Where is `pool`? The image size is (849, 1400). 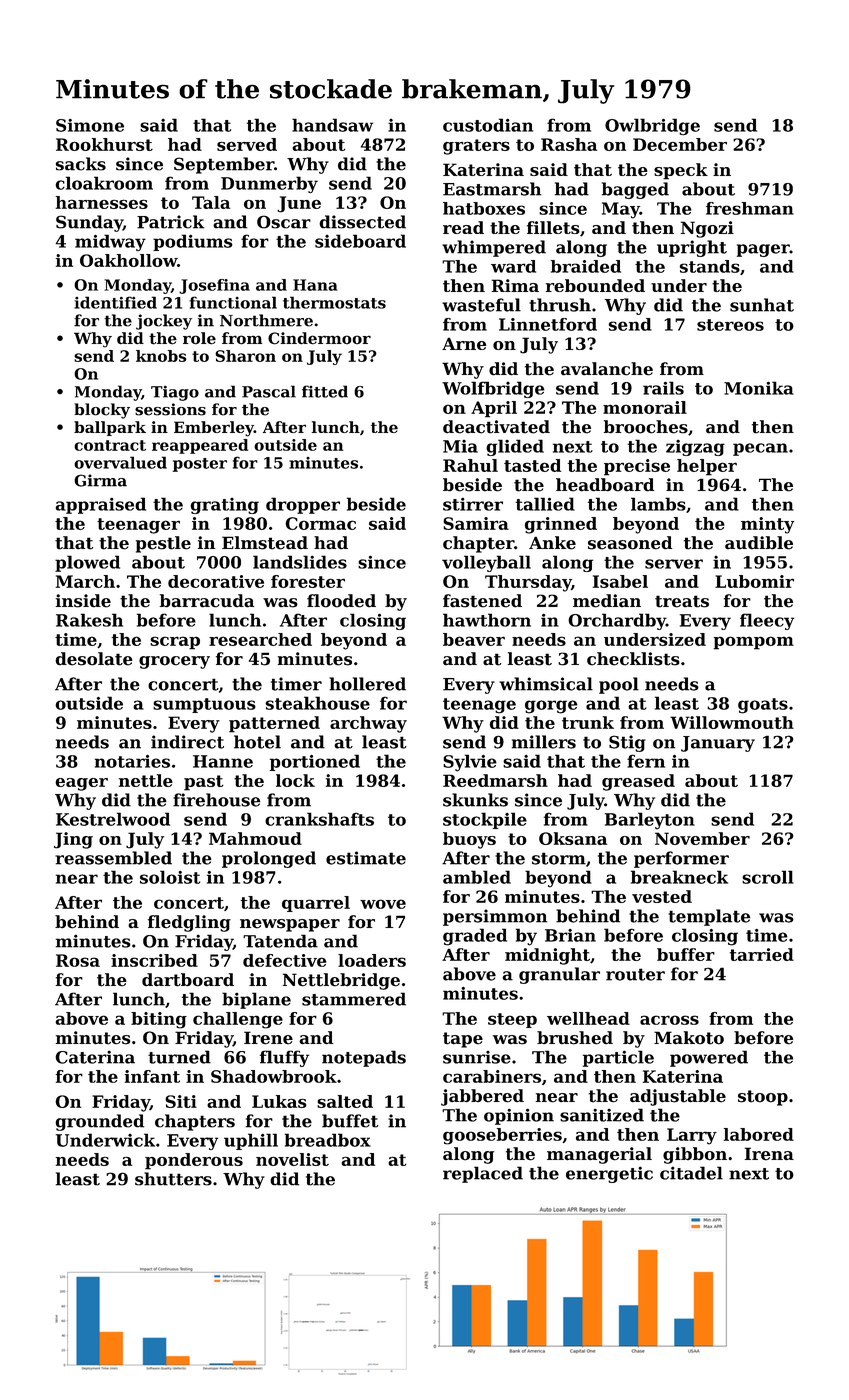 pool is located at coordinates (619, 685).
